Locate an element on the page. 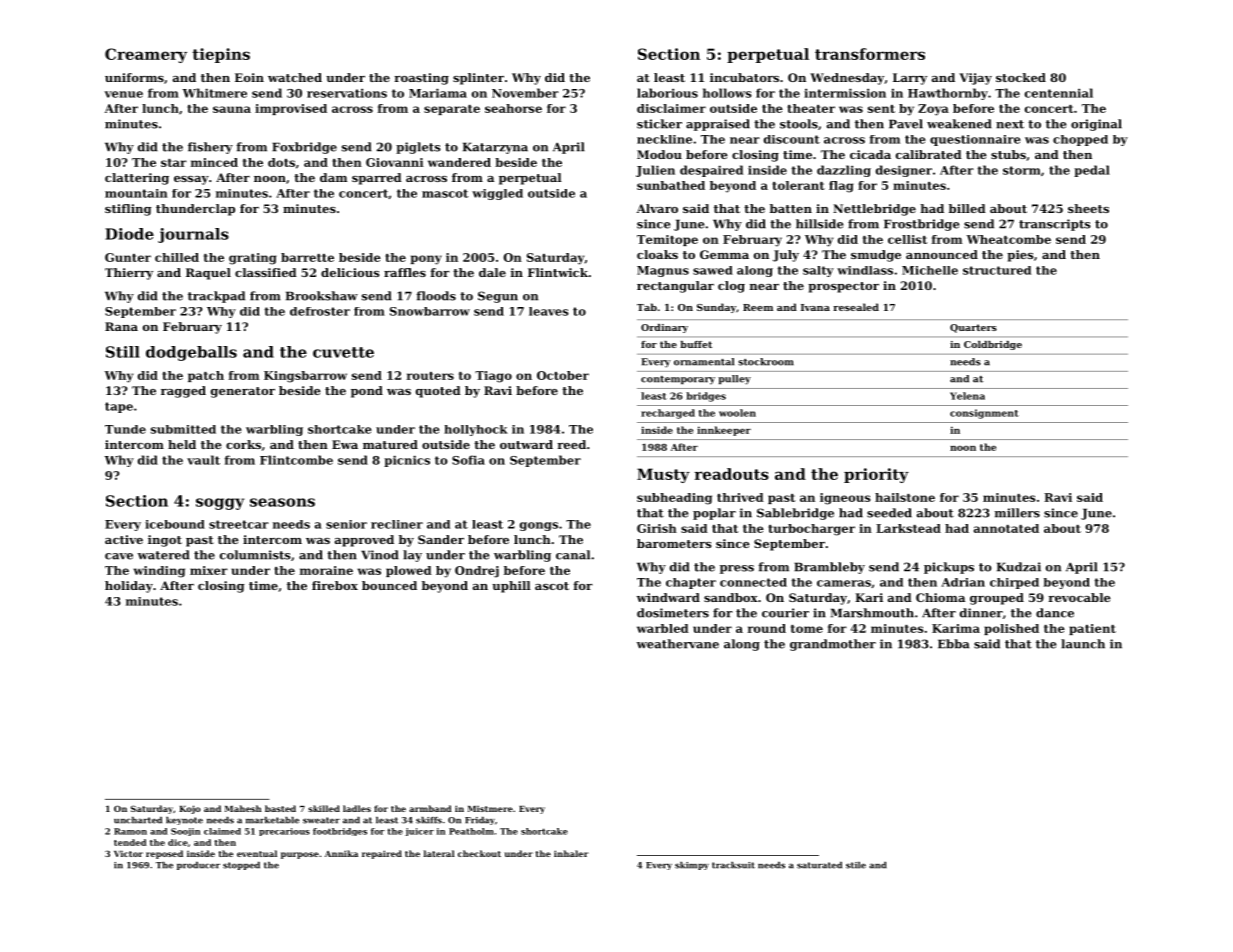 The image size is (1233, 952). warbled is located at coordinates (663, 628).
